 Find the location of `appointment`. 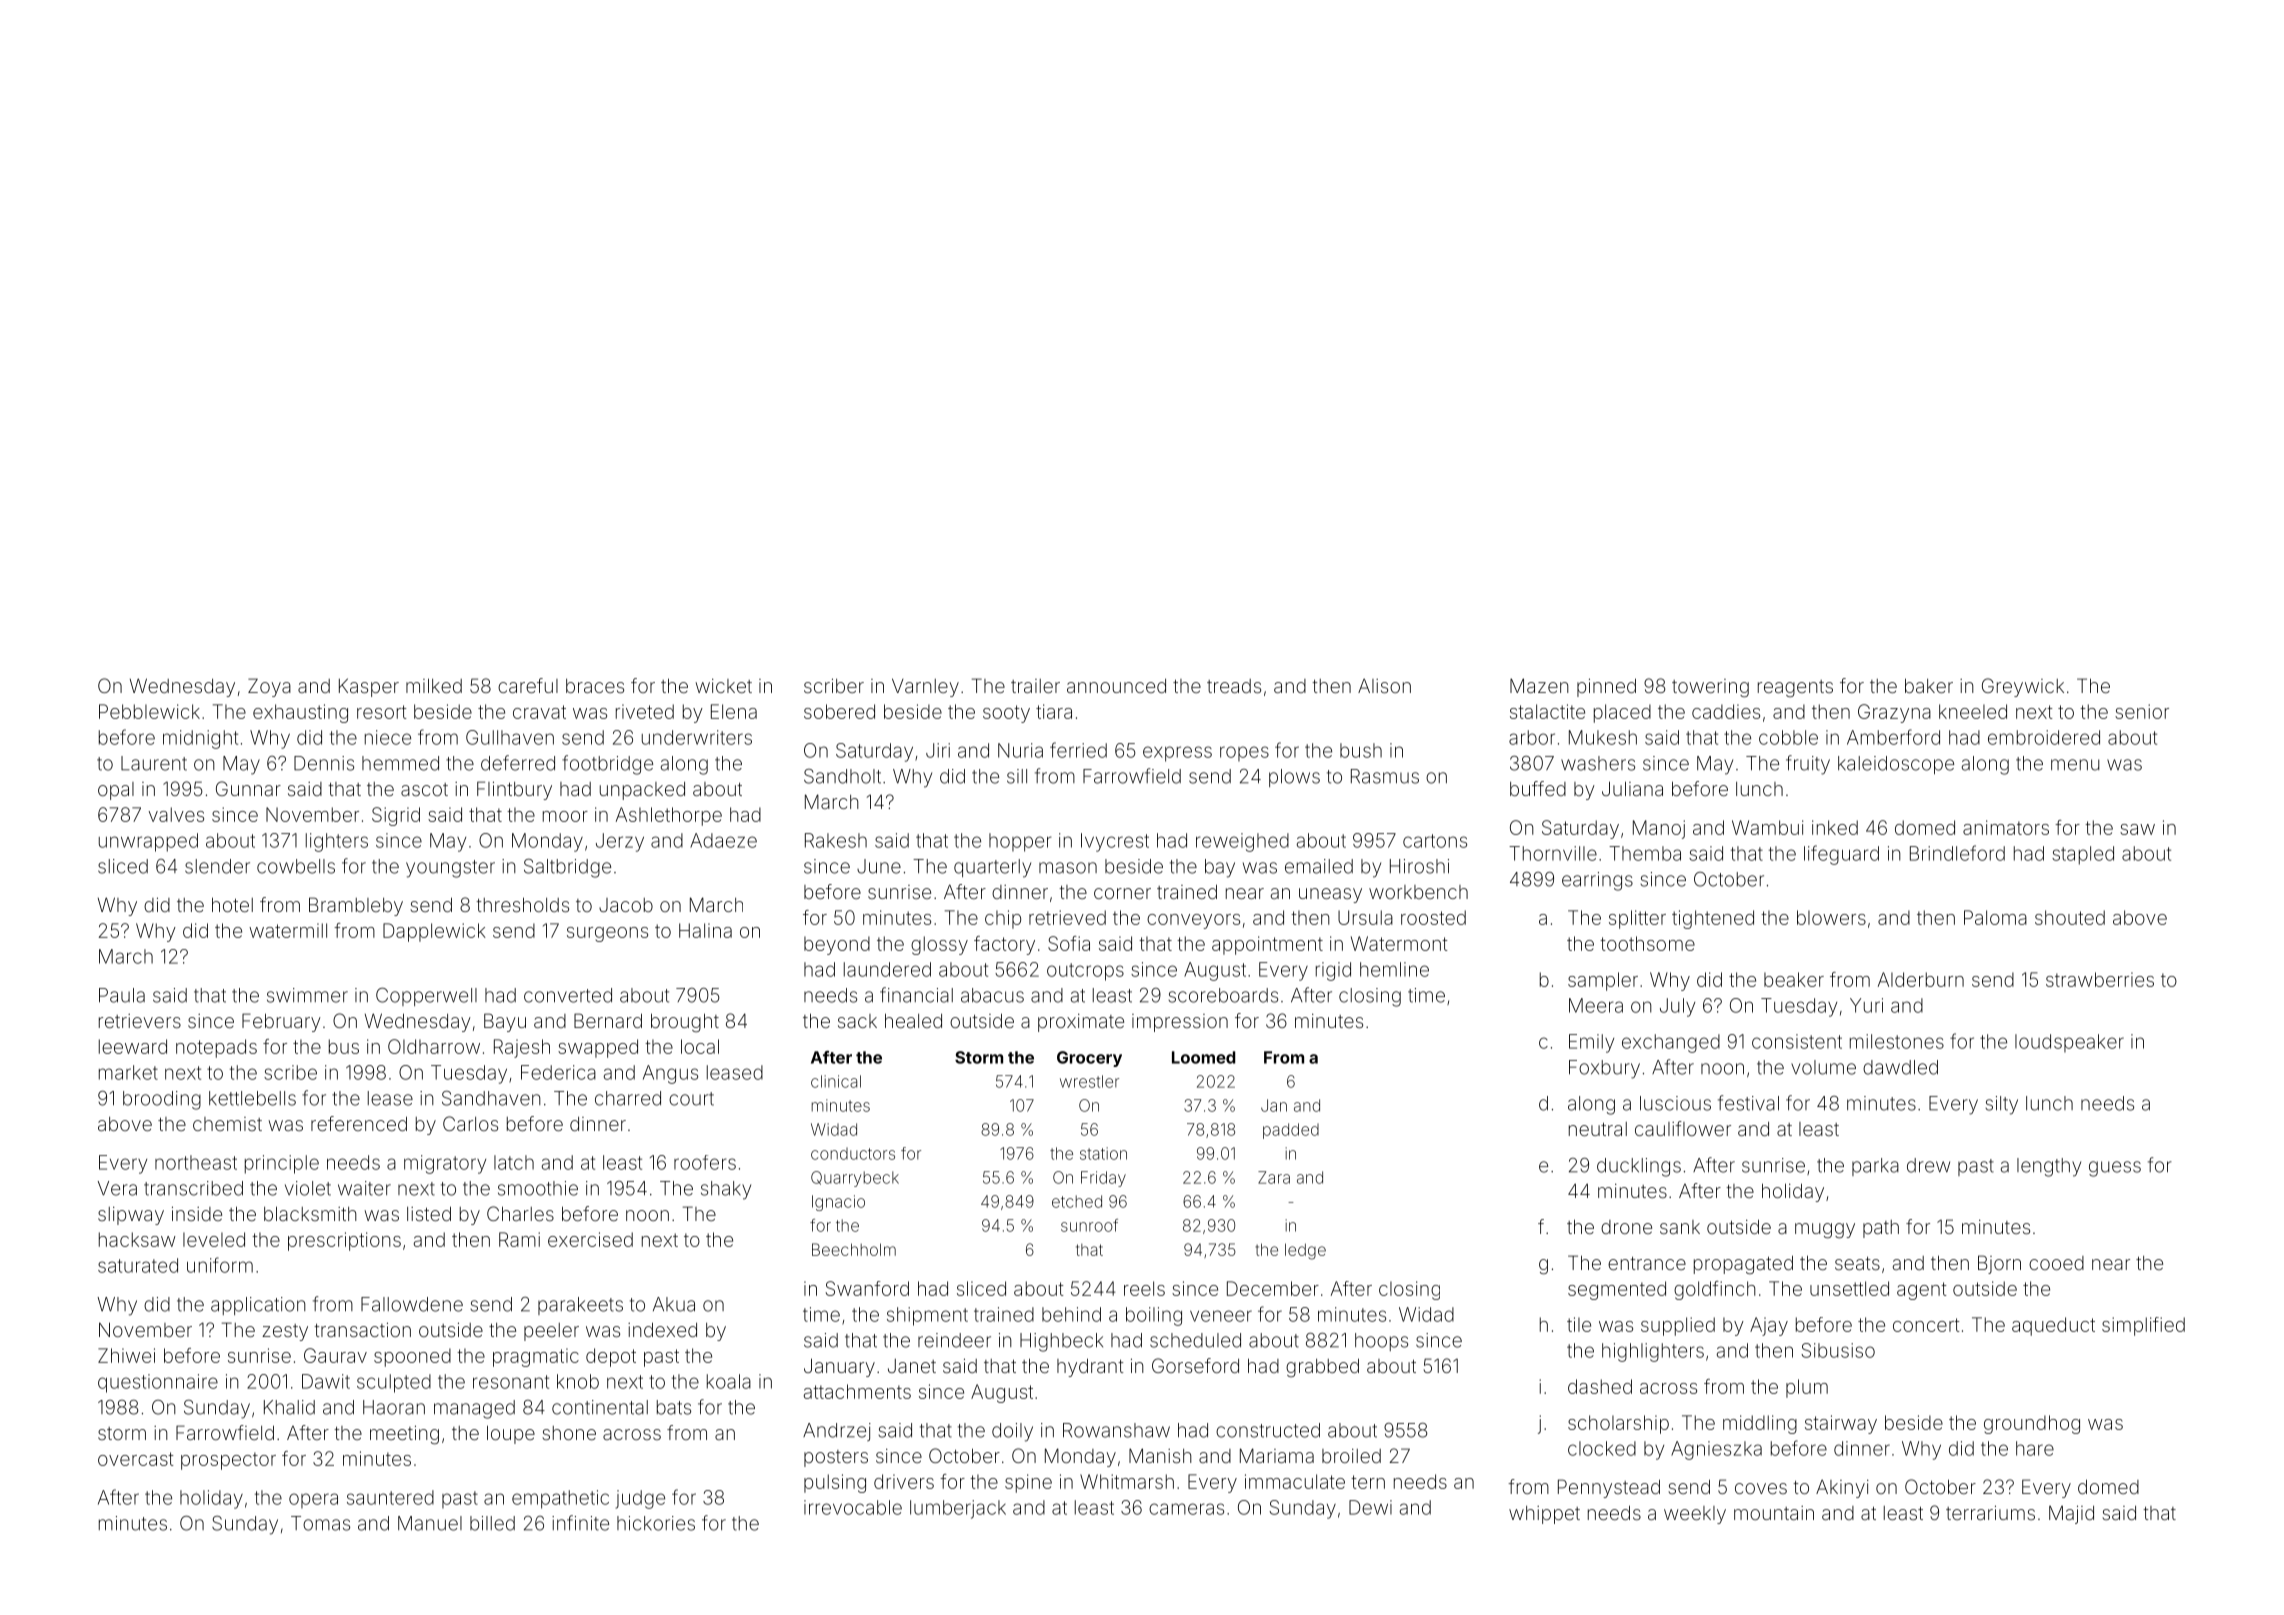

appointment is located at coordinates (1267, 945).
